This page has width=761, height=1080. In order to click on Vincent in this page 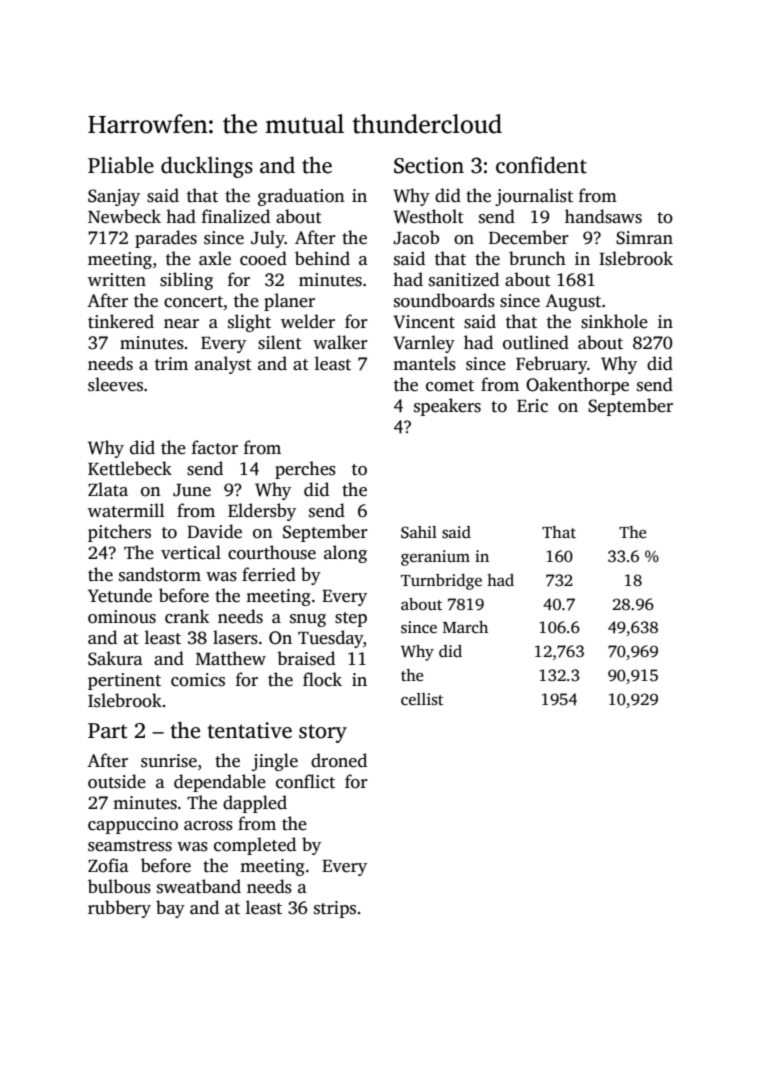, I will do `click(424, 322)`.
